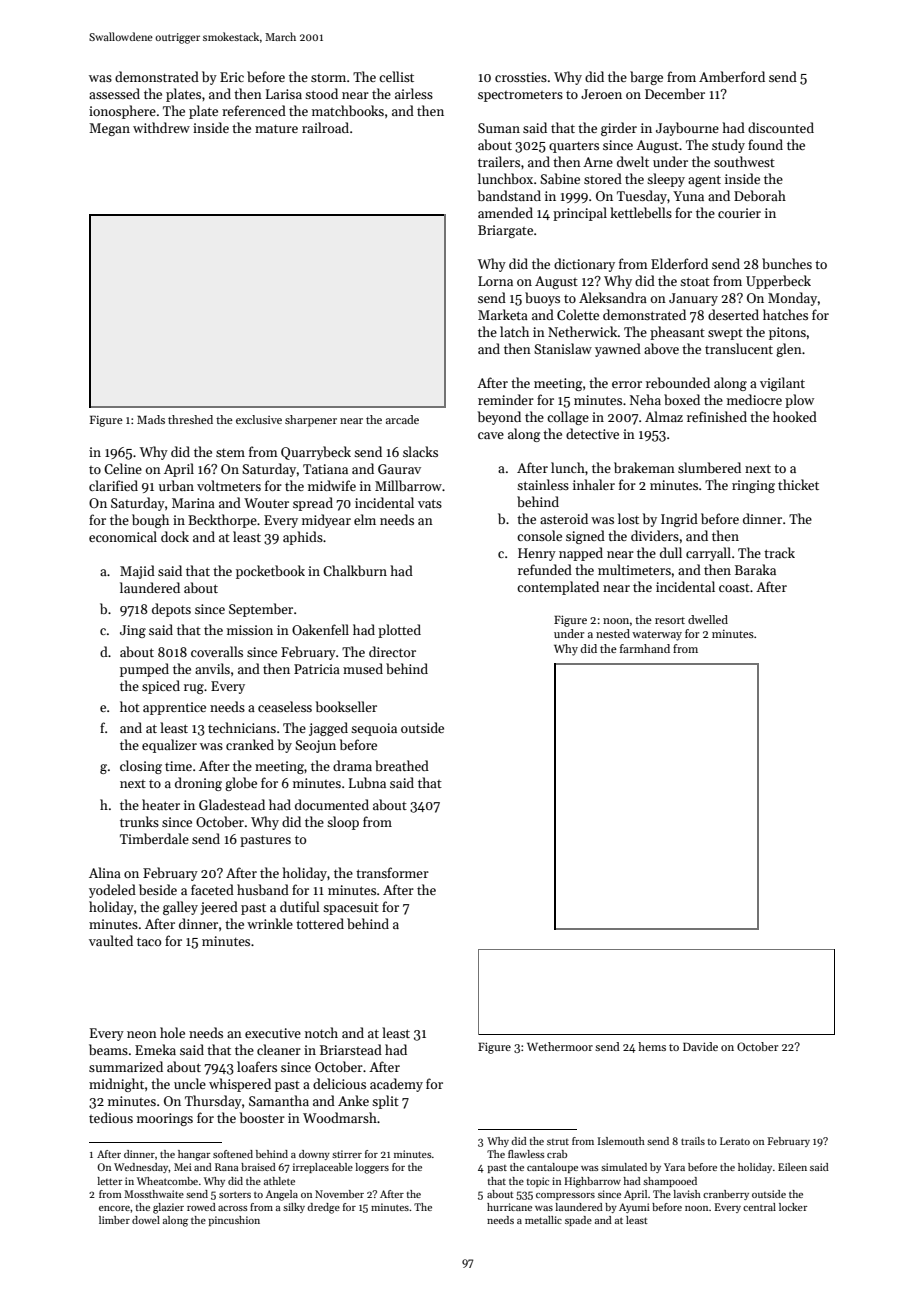 This screenshot has width=924, height=1308. I want to click on hot, so click(130, 706).
